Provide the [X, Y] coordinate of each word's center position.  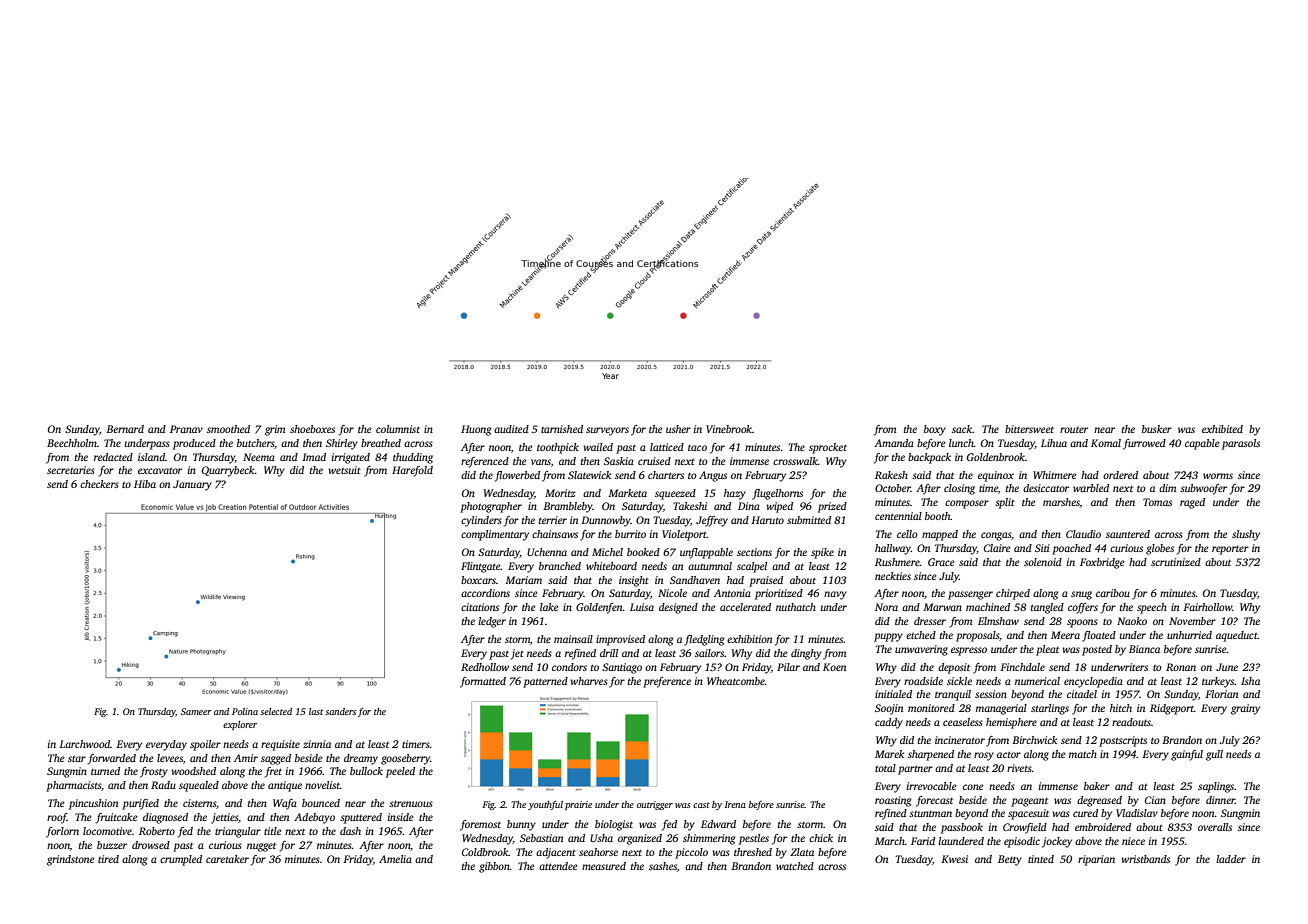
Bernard [125, 429]
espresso [969, 651]
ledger [492, 622]
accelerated [745, 607]
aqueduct [1237, 636]
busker [1157, 429]
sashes [663, 866]
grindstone [71, 860]
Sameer [196, 711]
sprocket [828, 448]
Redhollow [485, 667]
